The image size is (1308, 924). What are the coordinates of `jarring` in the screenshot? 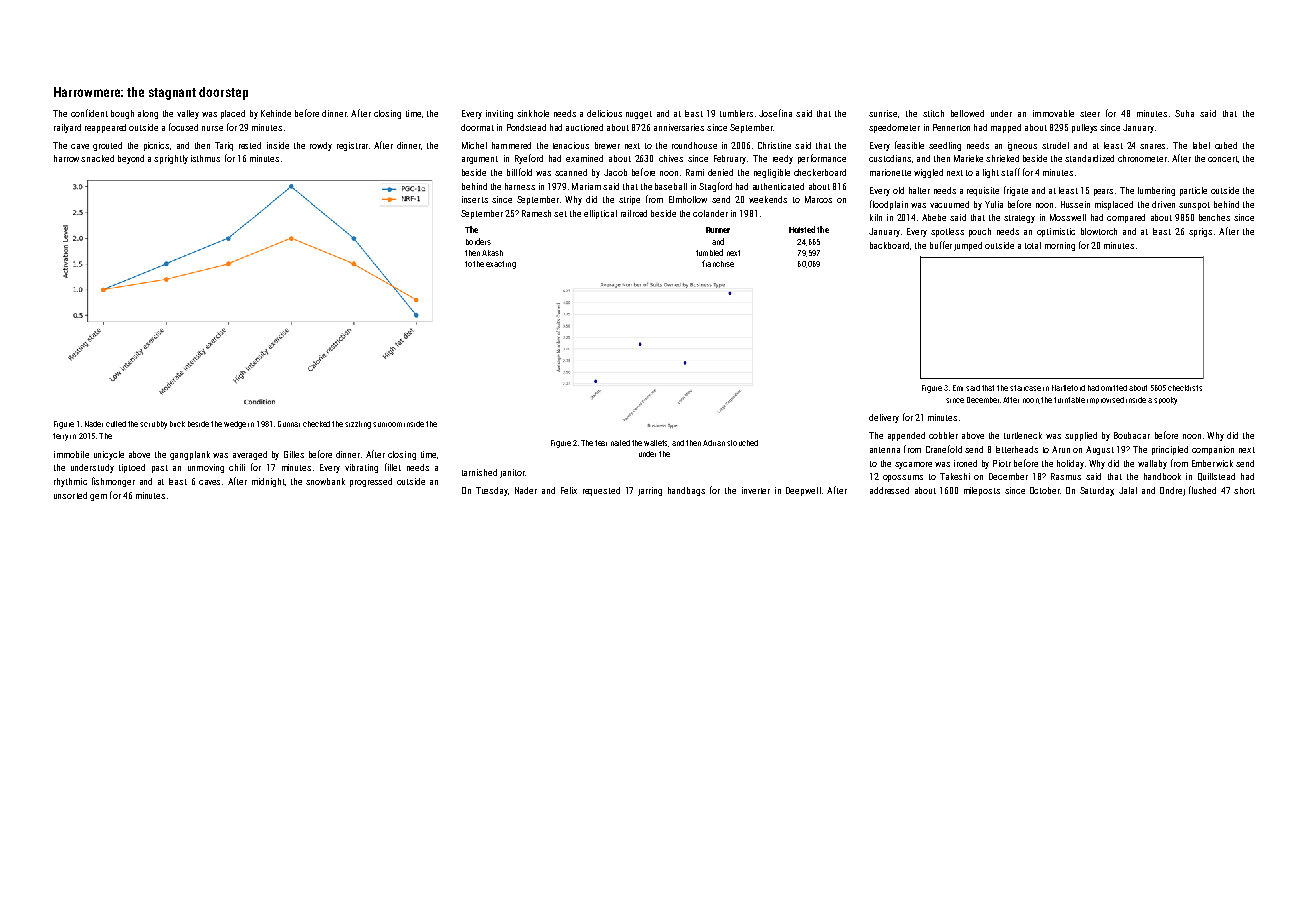 It's located at (650, 491).
